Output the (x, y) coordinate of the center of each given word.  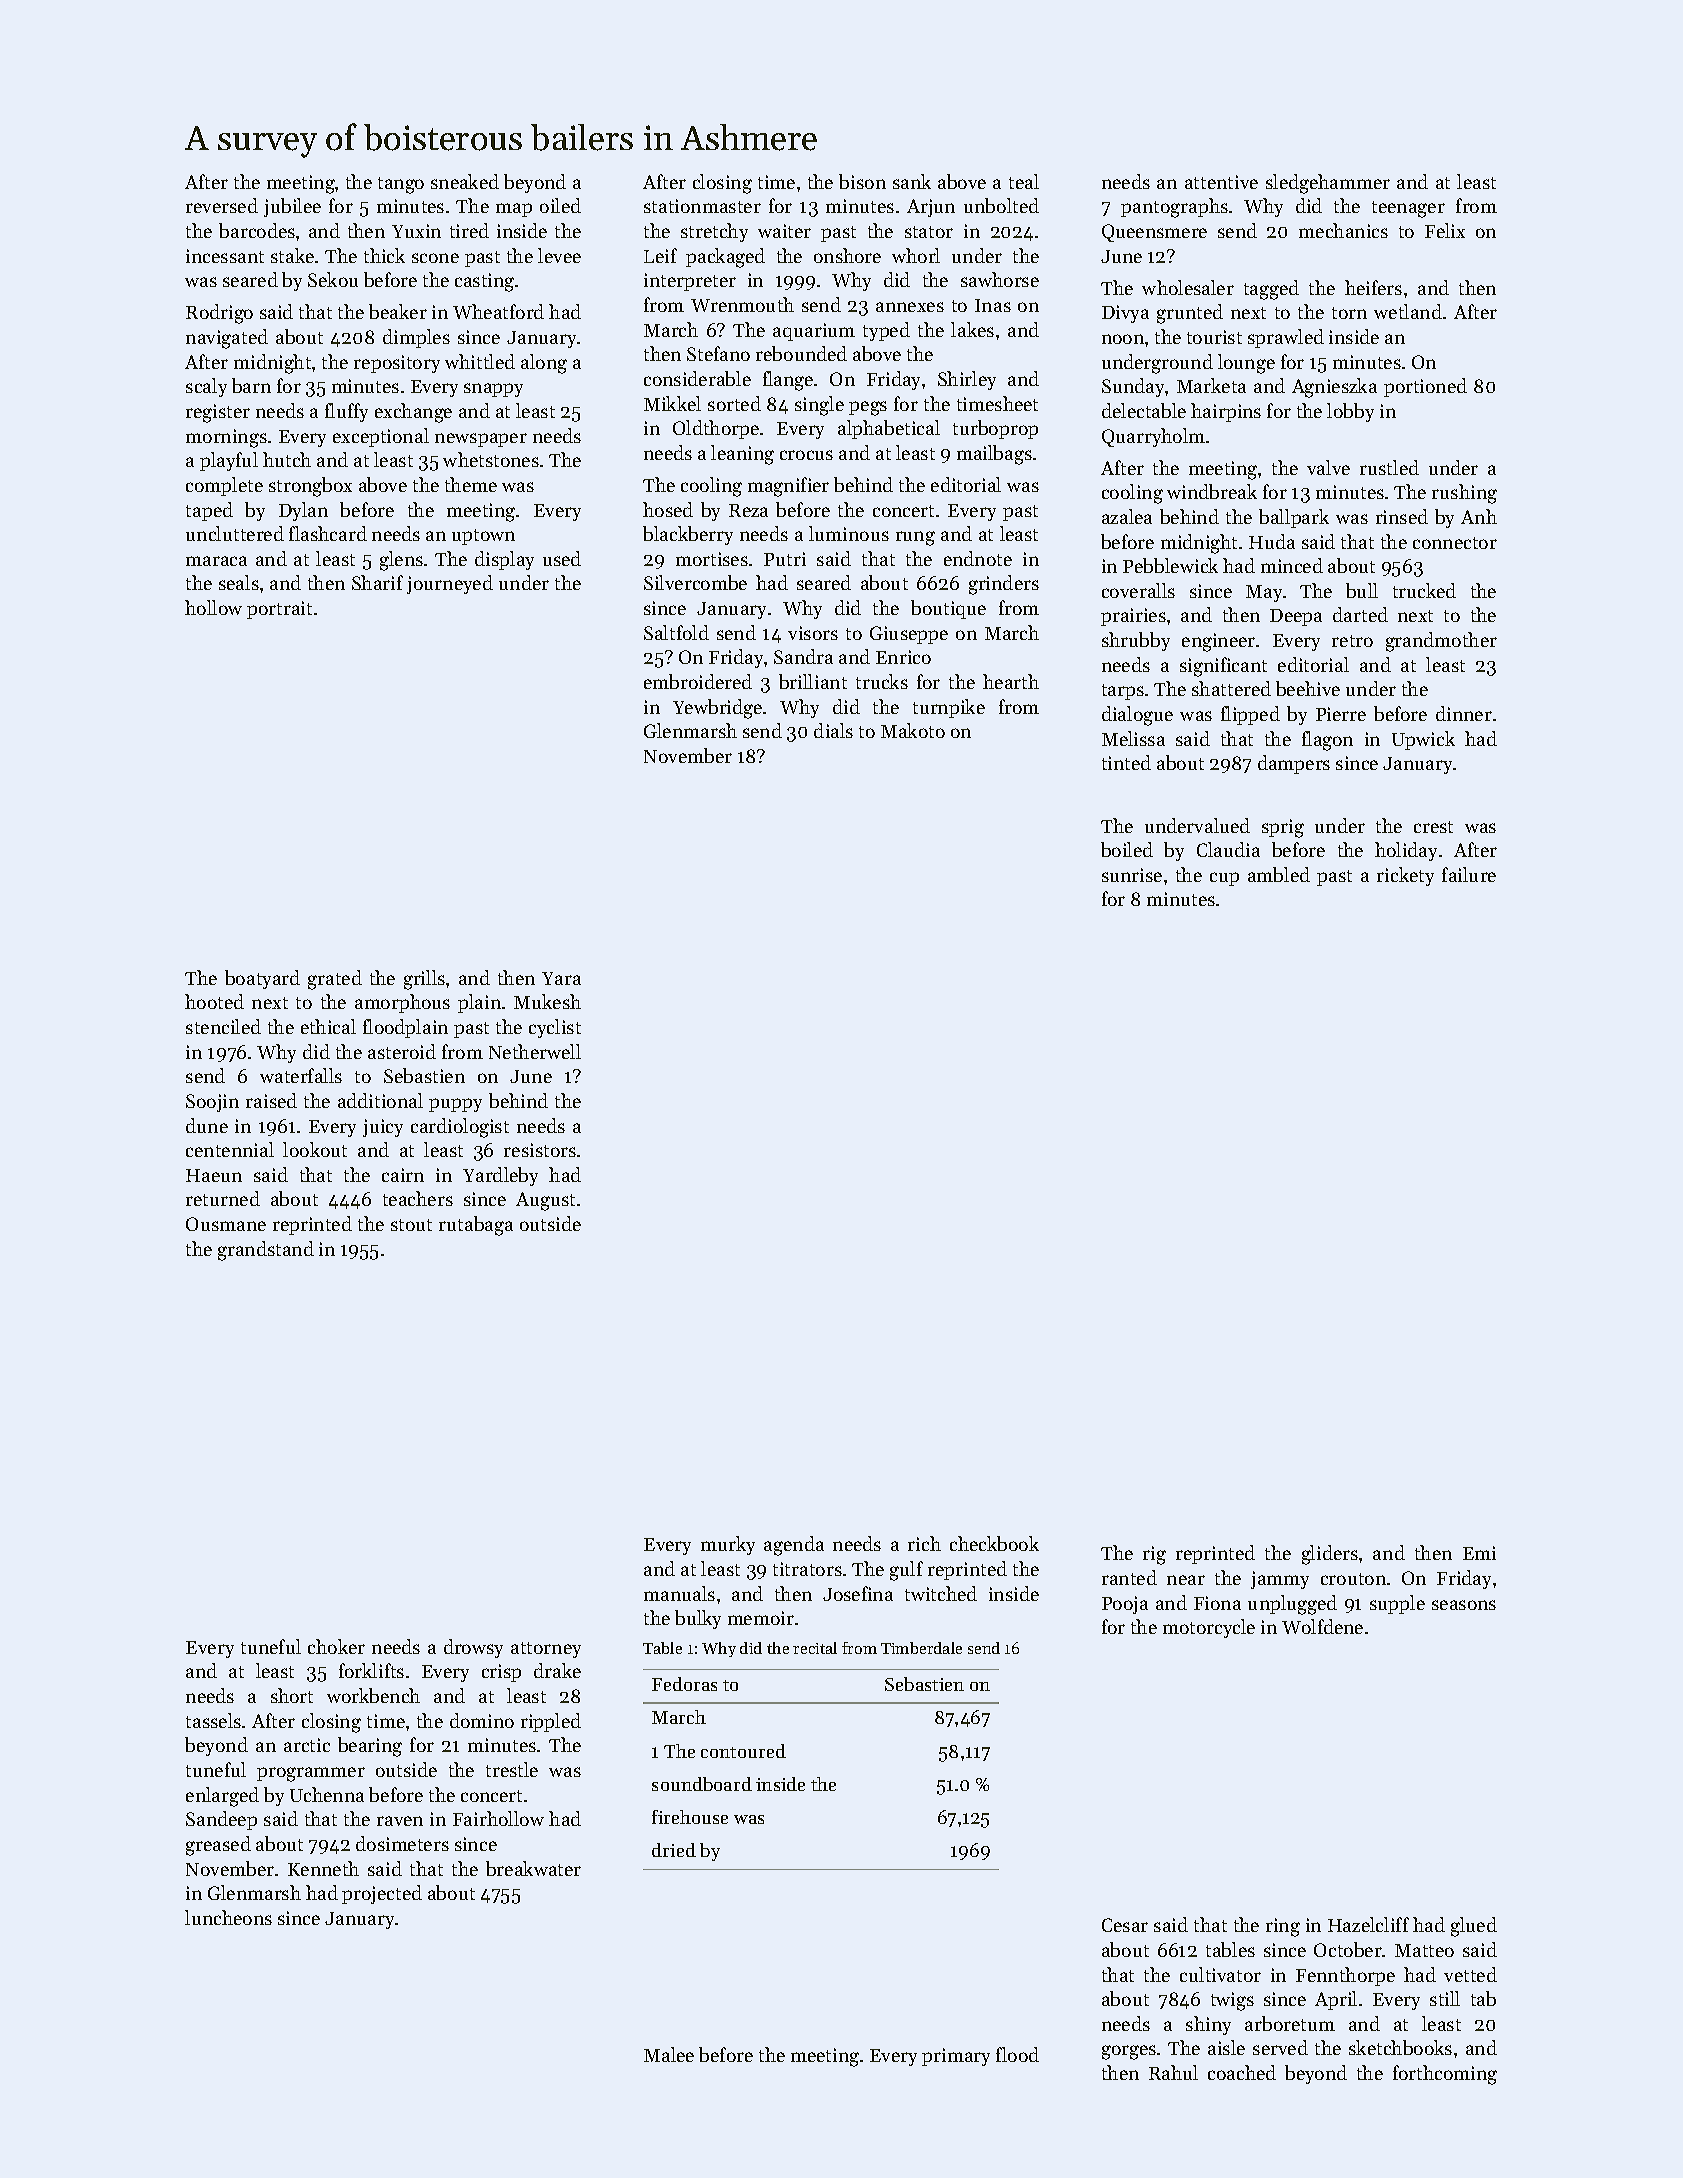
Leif (660, 255)
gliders (1330, 1555)
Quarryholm (1153, 437)
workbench (373, 1695)
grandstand (266, 1251)
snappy (493, 390)
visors (813, 633)
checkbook (994, 1543)
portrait (279, 610)
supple (1397, 1604)
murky (728, 1545)
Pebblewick (1170, 565)
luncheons (228, 1917)
